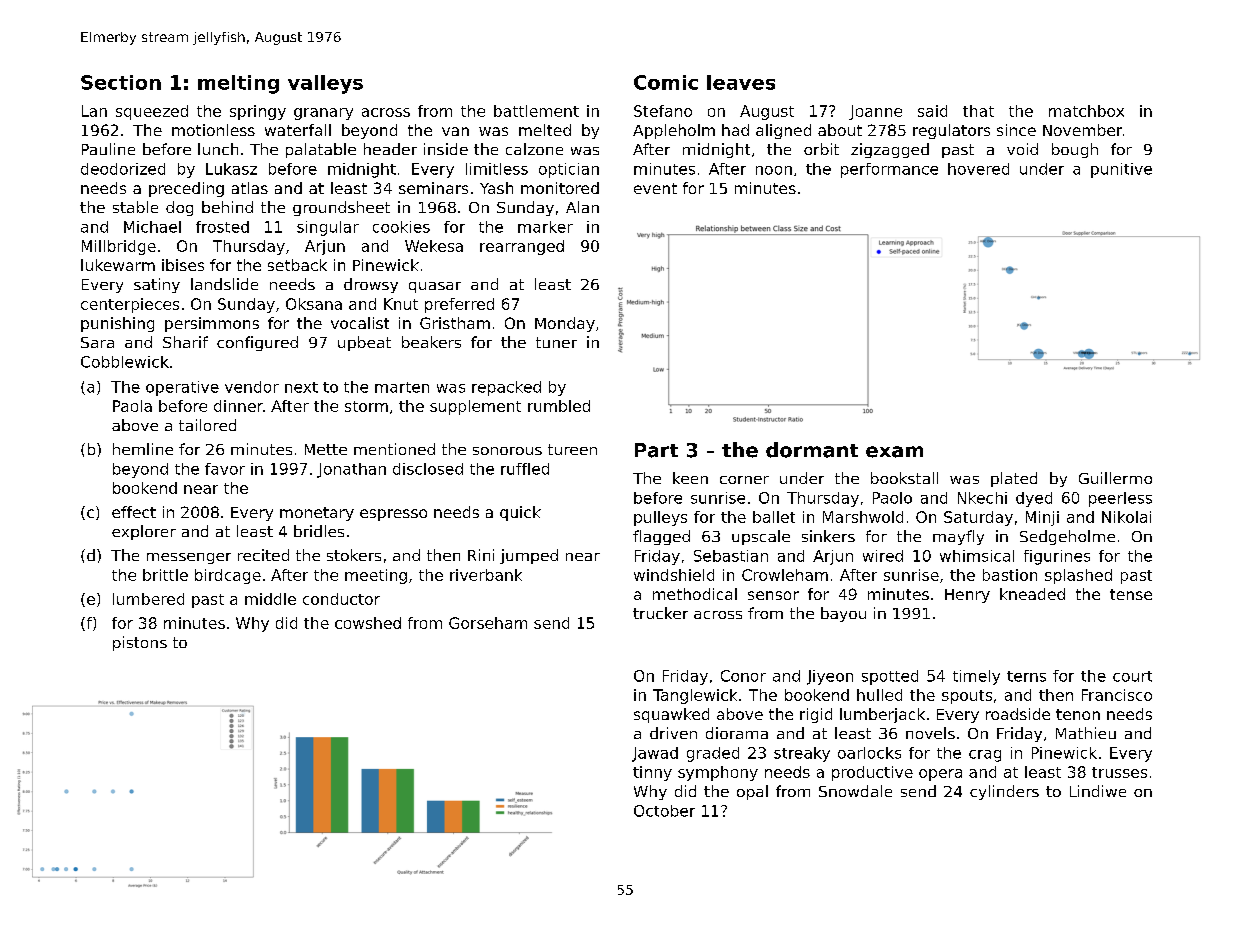 Image resolution: width=1233 pixels, height=952 pixels. What do you see at coordinates (252, 387) in the screenshot?
I see `vendor` at bounding box center [252, 387].
